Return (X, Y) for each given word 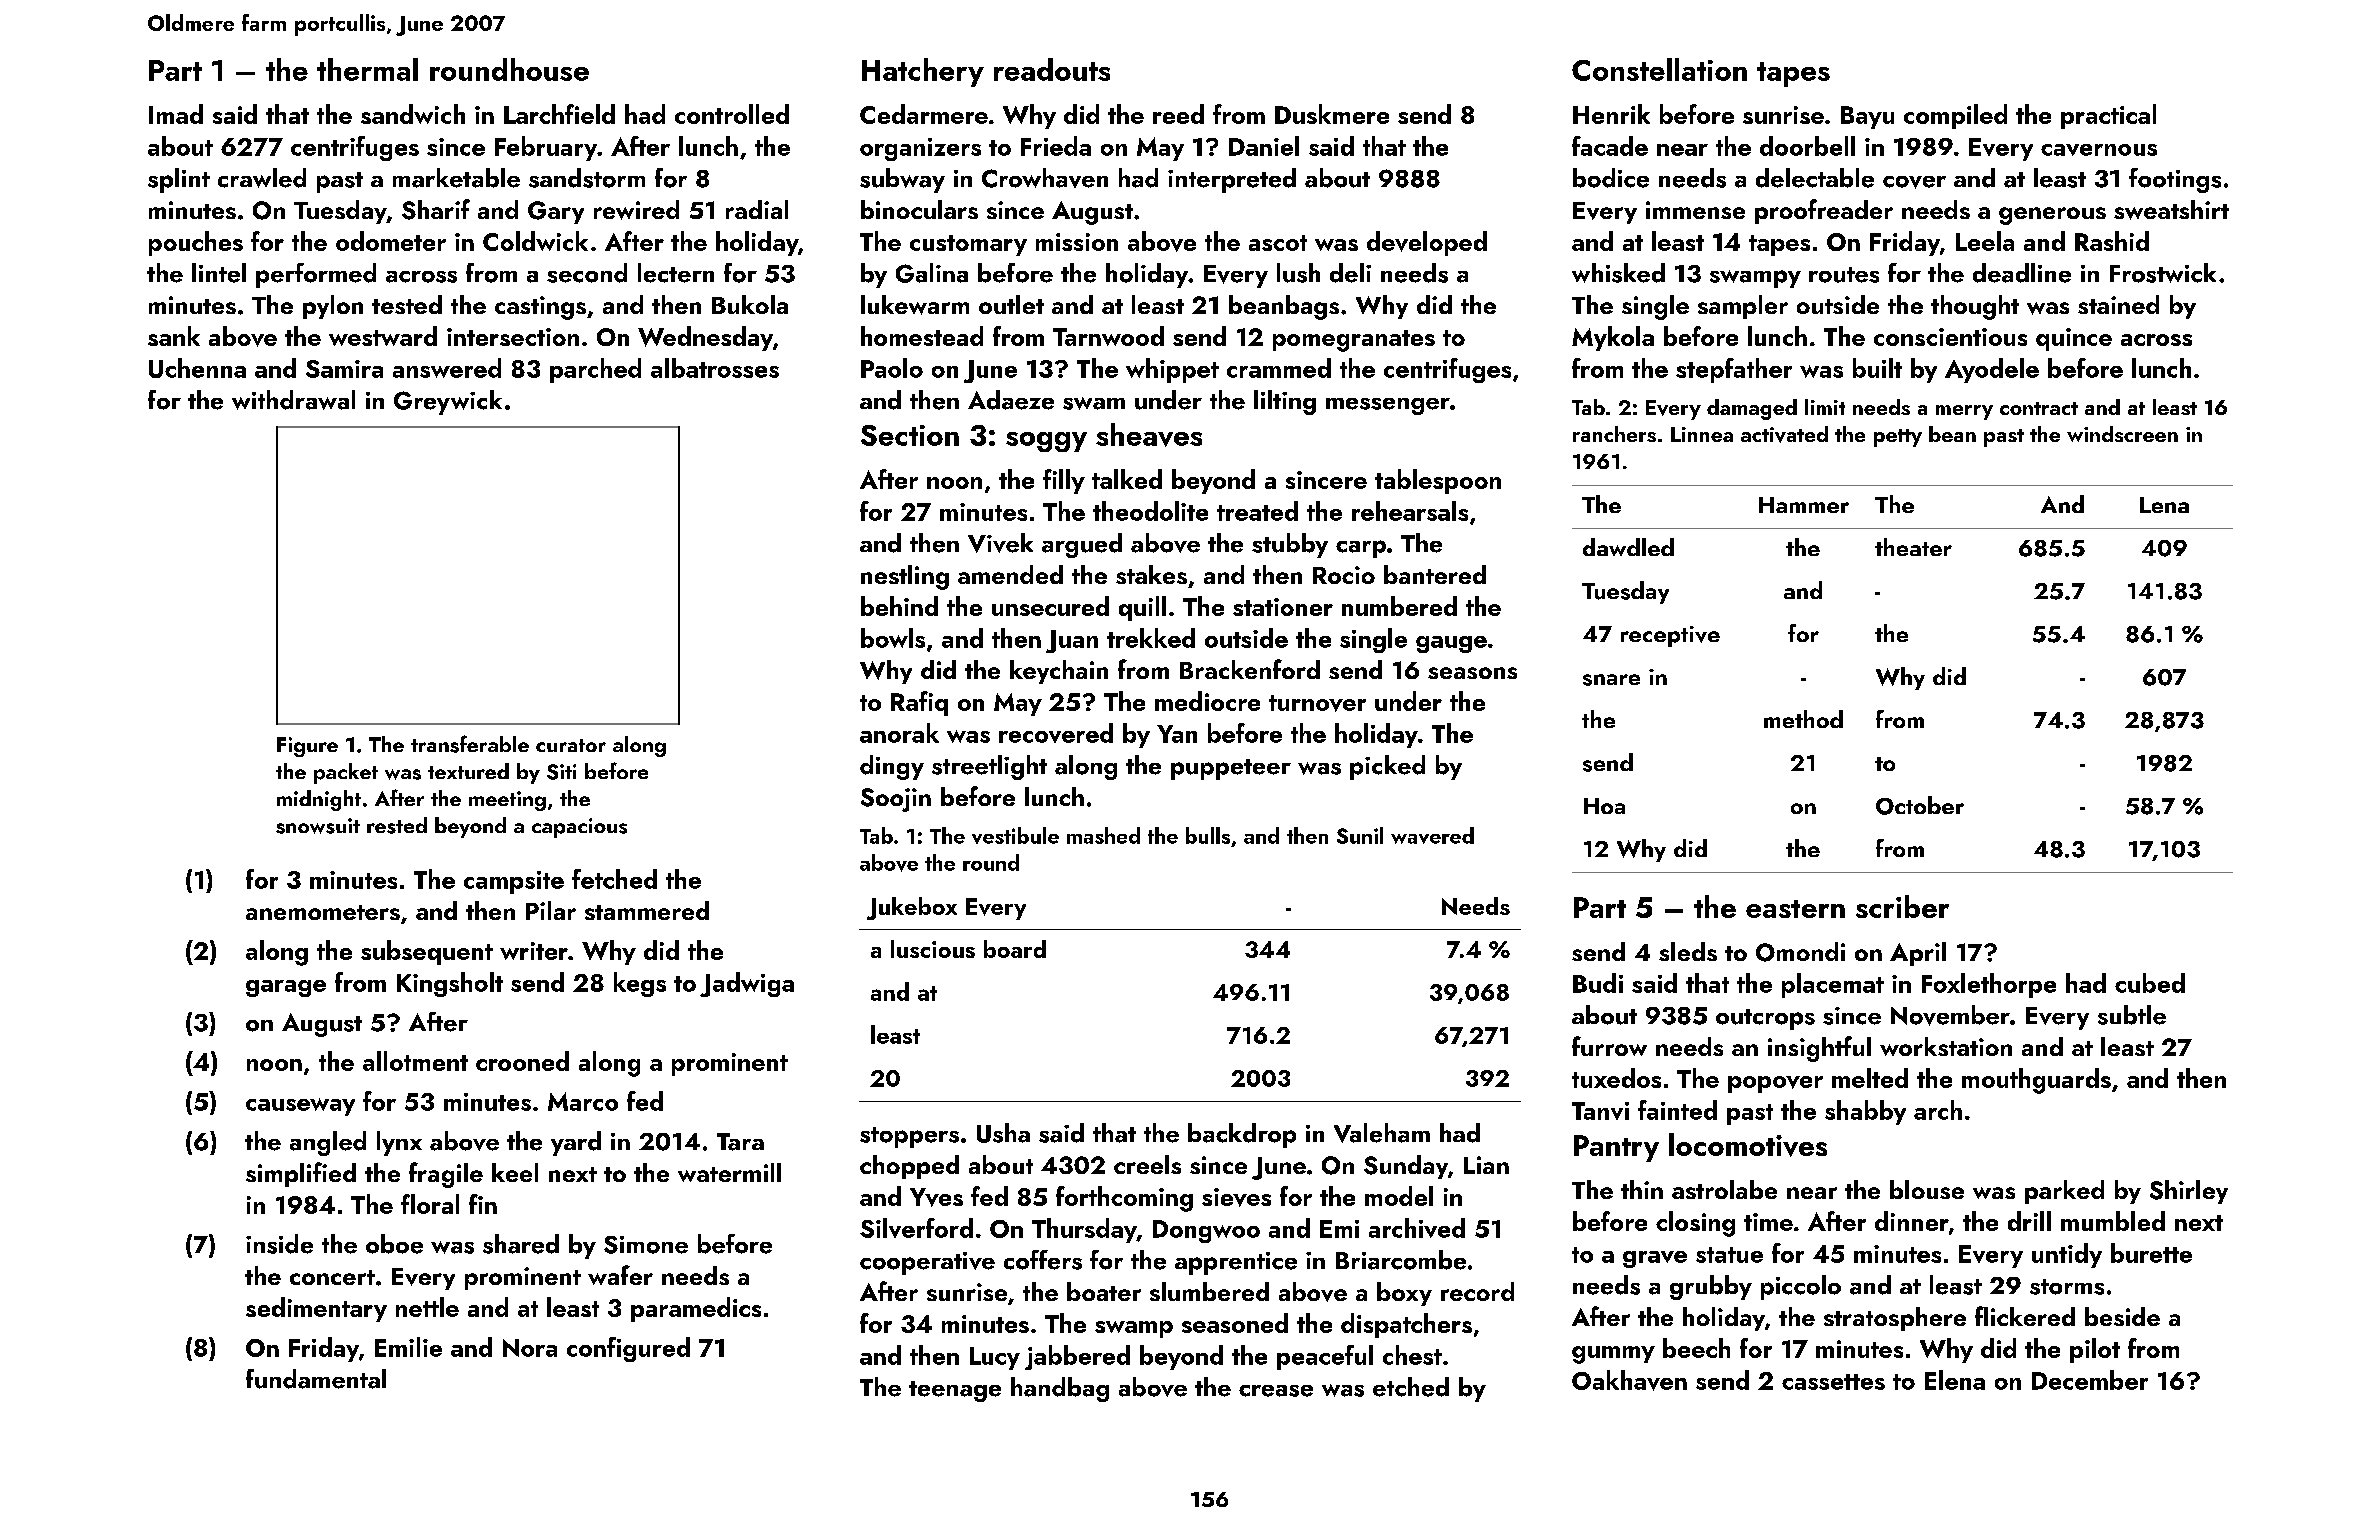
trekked (1151, 638)
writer (534, 951)
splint (179, 180)
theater (1913, 547)
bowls (893, 638)
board (1015, 949)
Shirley (2189, 1192)
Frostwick (2163, 273)
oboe (394, 1244)
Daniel (1264, 146)
